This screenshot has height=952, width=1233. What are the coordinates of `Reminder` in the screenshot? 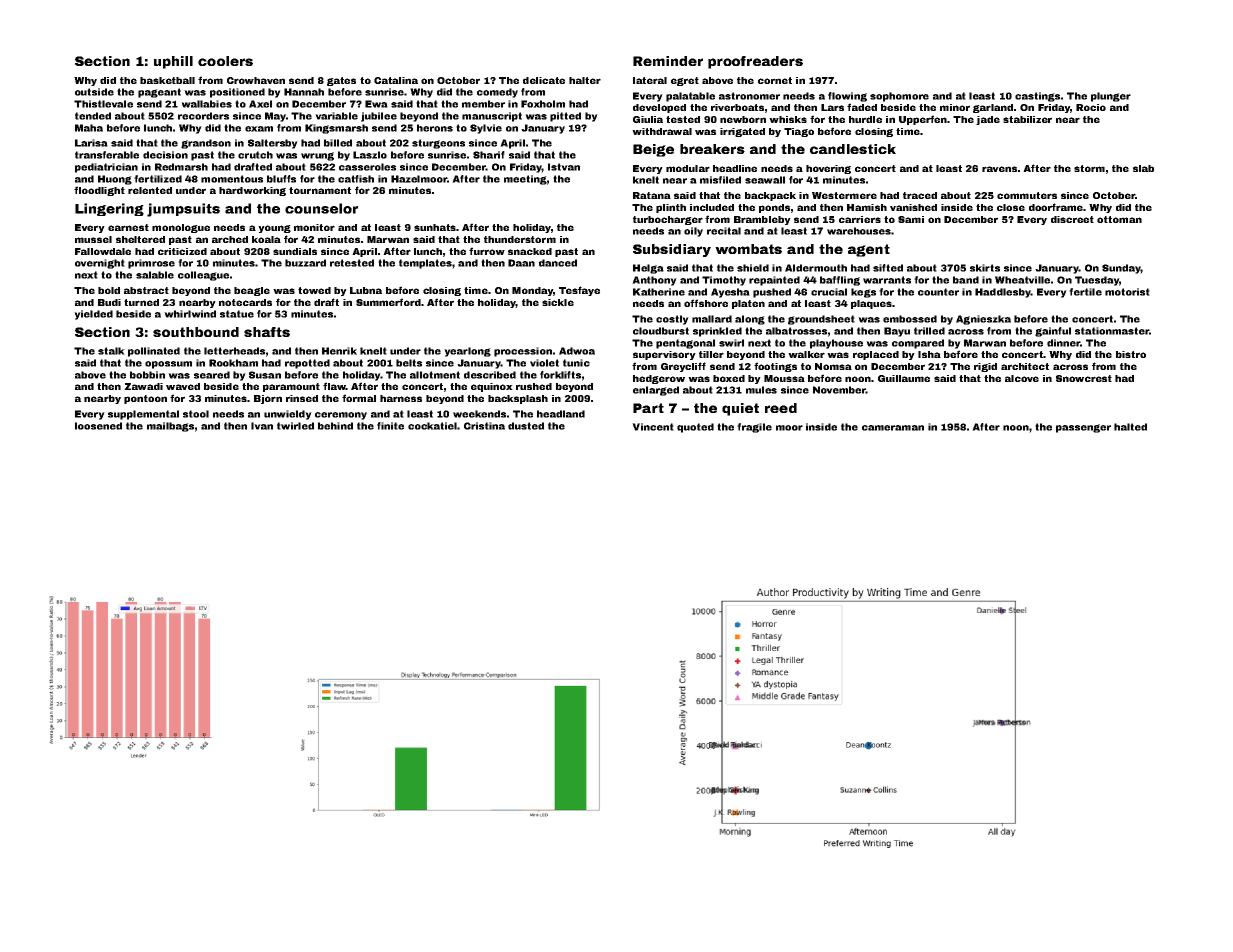 It's located at (668, 61).
